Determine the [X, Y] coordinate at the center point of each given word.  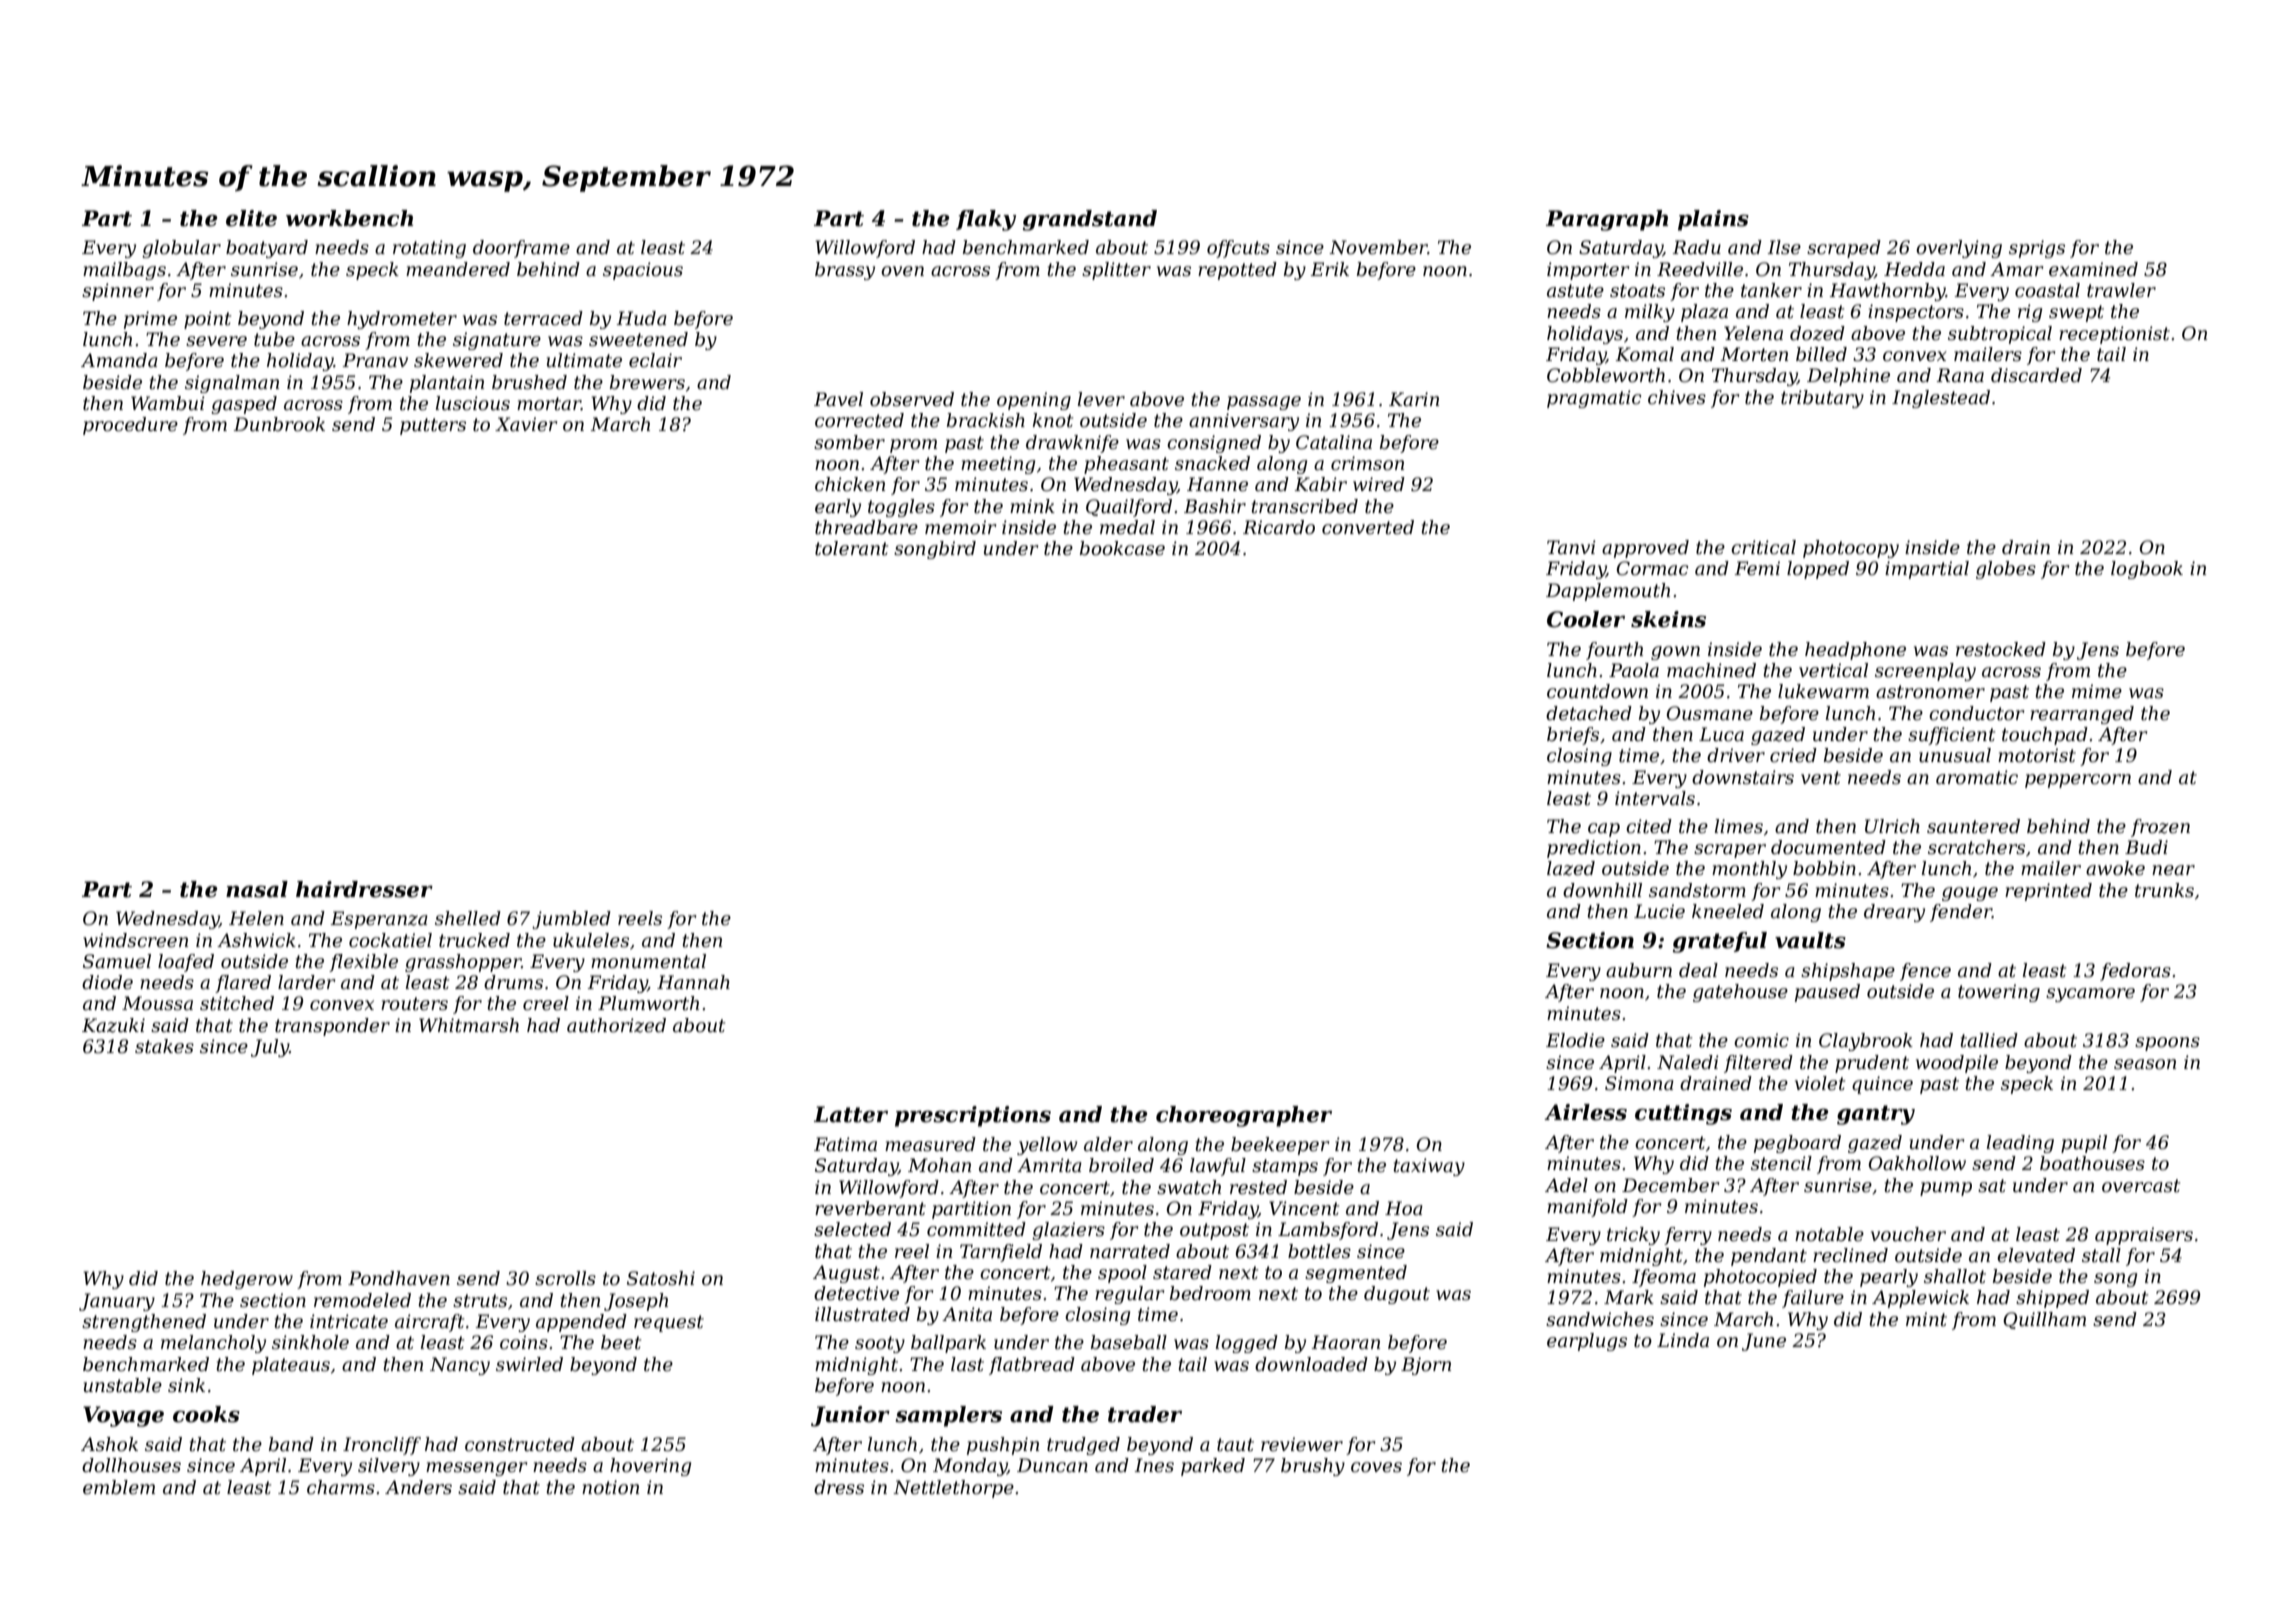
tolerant [851, 548]
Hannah [693, 982]
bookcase [1122, 548]
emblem [119, 1487]
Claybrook [1866, 1042]
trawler [2121, 290]
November [1378, 247]
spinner [118, 292]
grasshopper [463, 963]
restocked [2001, 649]
